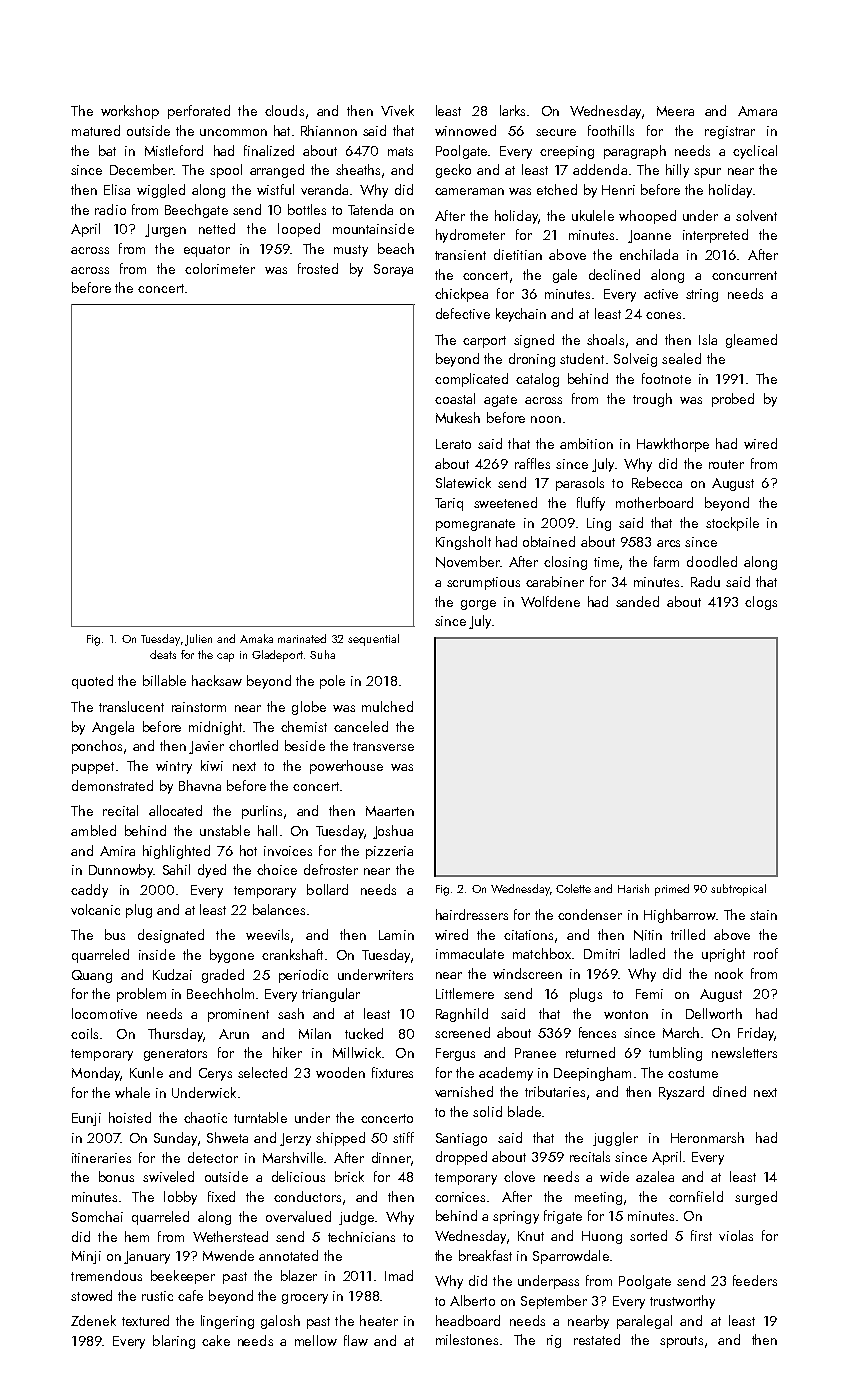 The height and width of the document is (1400, 849). I want to click on sequential, so click(373, 640).
